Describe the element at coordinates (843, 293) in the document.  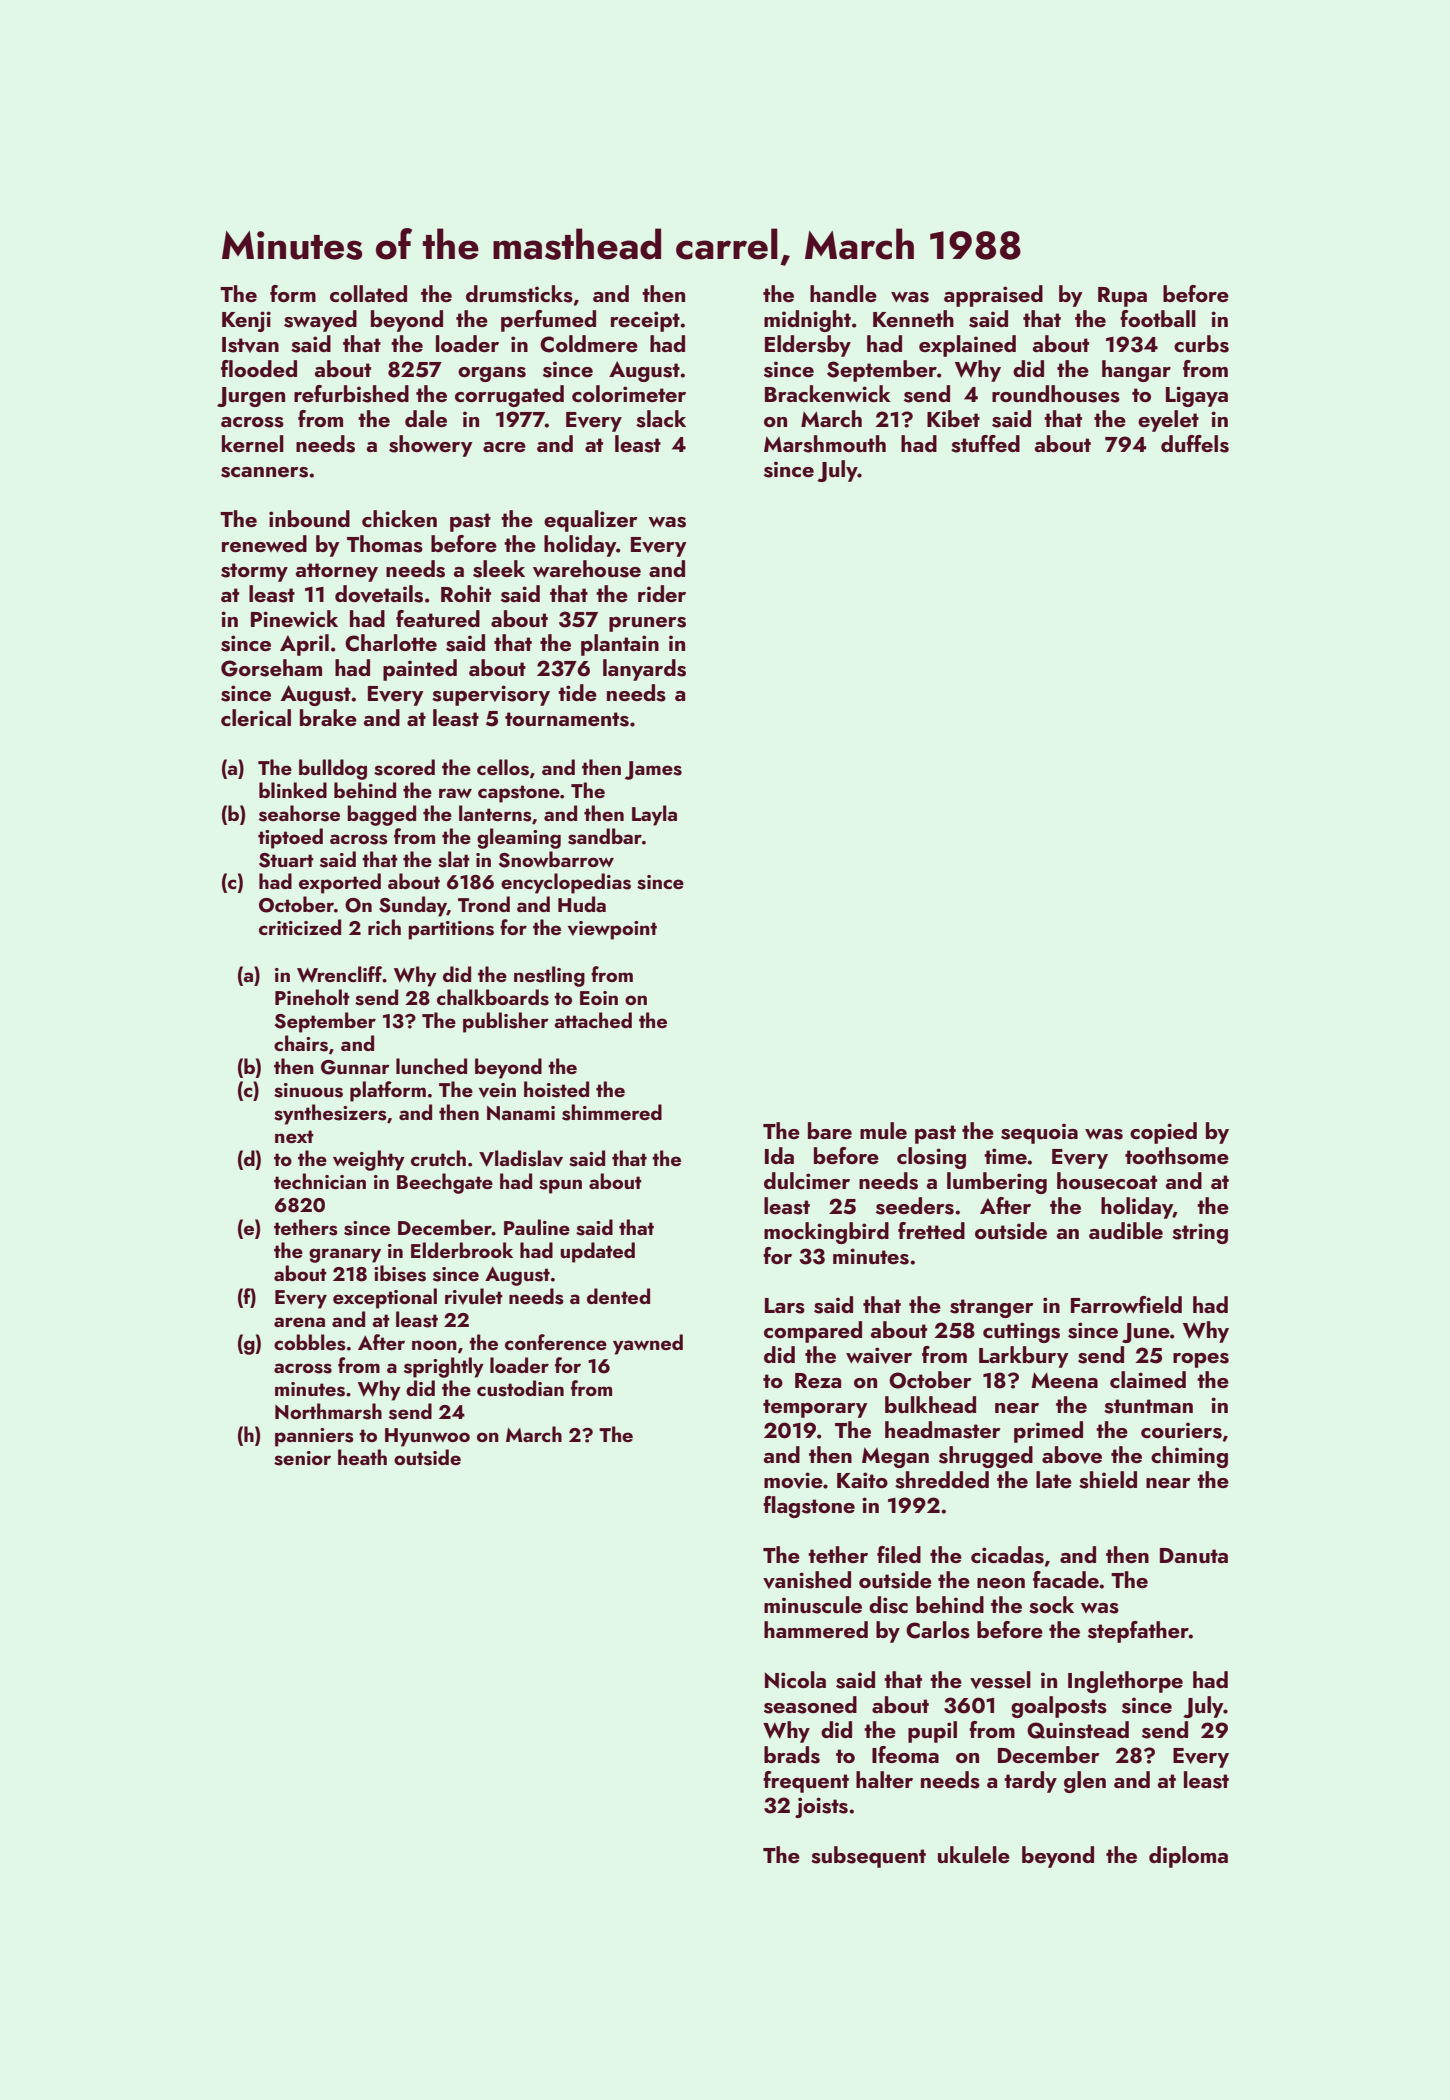
I see `handle` at that location.
